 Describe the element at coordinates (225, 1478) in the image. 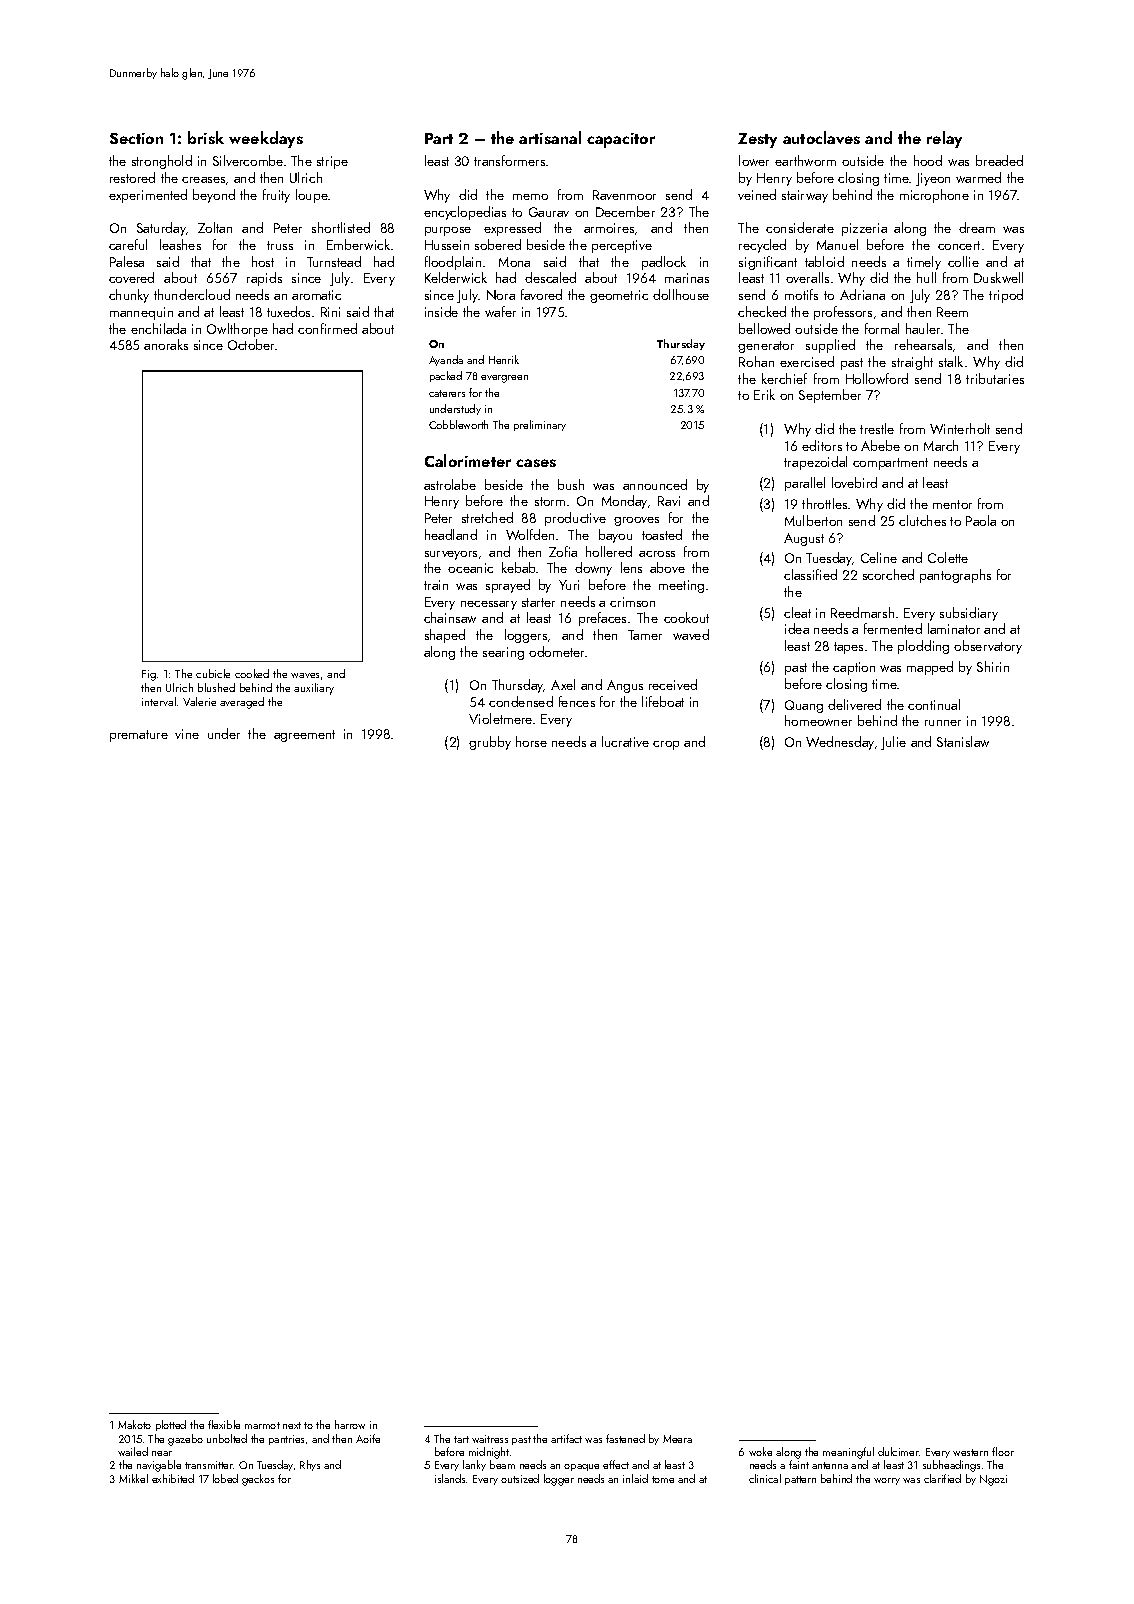

I see `lobed` at that location.
